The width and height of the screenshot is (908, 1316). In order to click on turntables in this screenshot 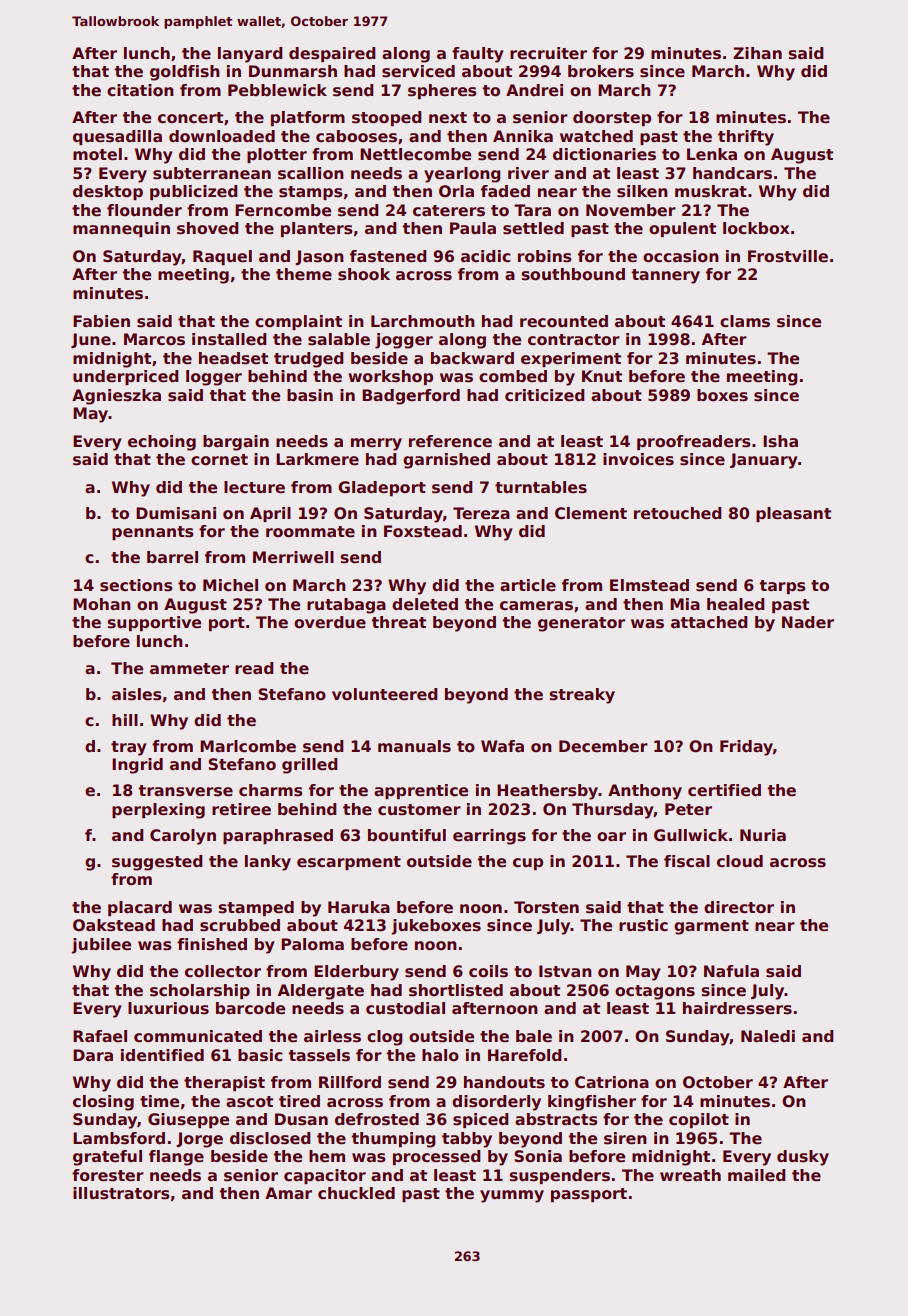, I will do `click(541, 487)`.
